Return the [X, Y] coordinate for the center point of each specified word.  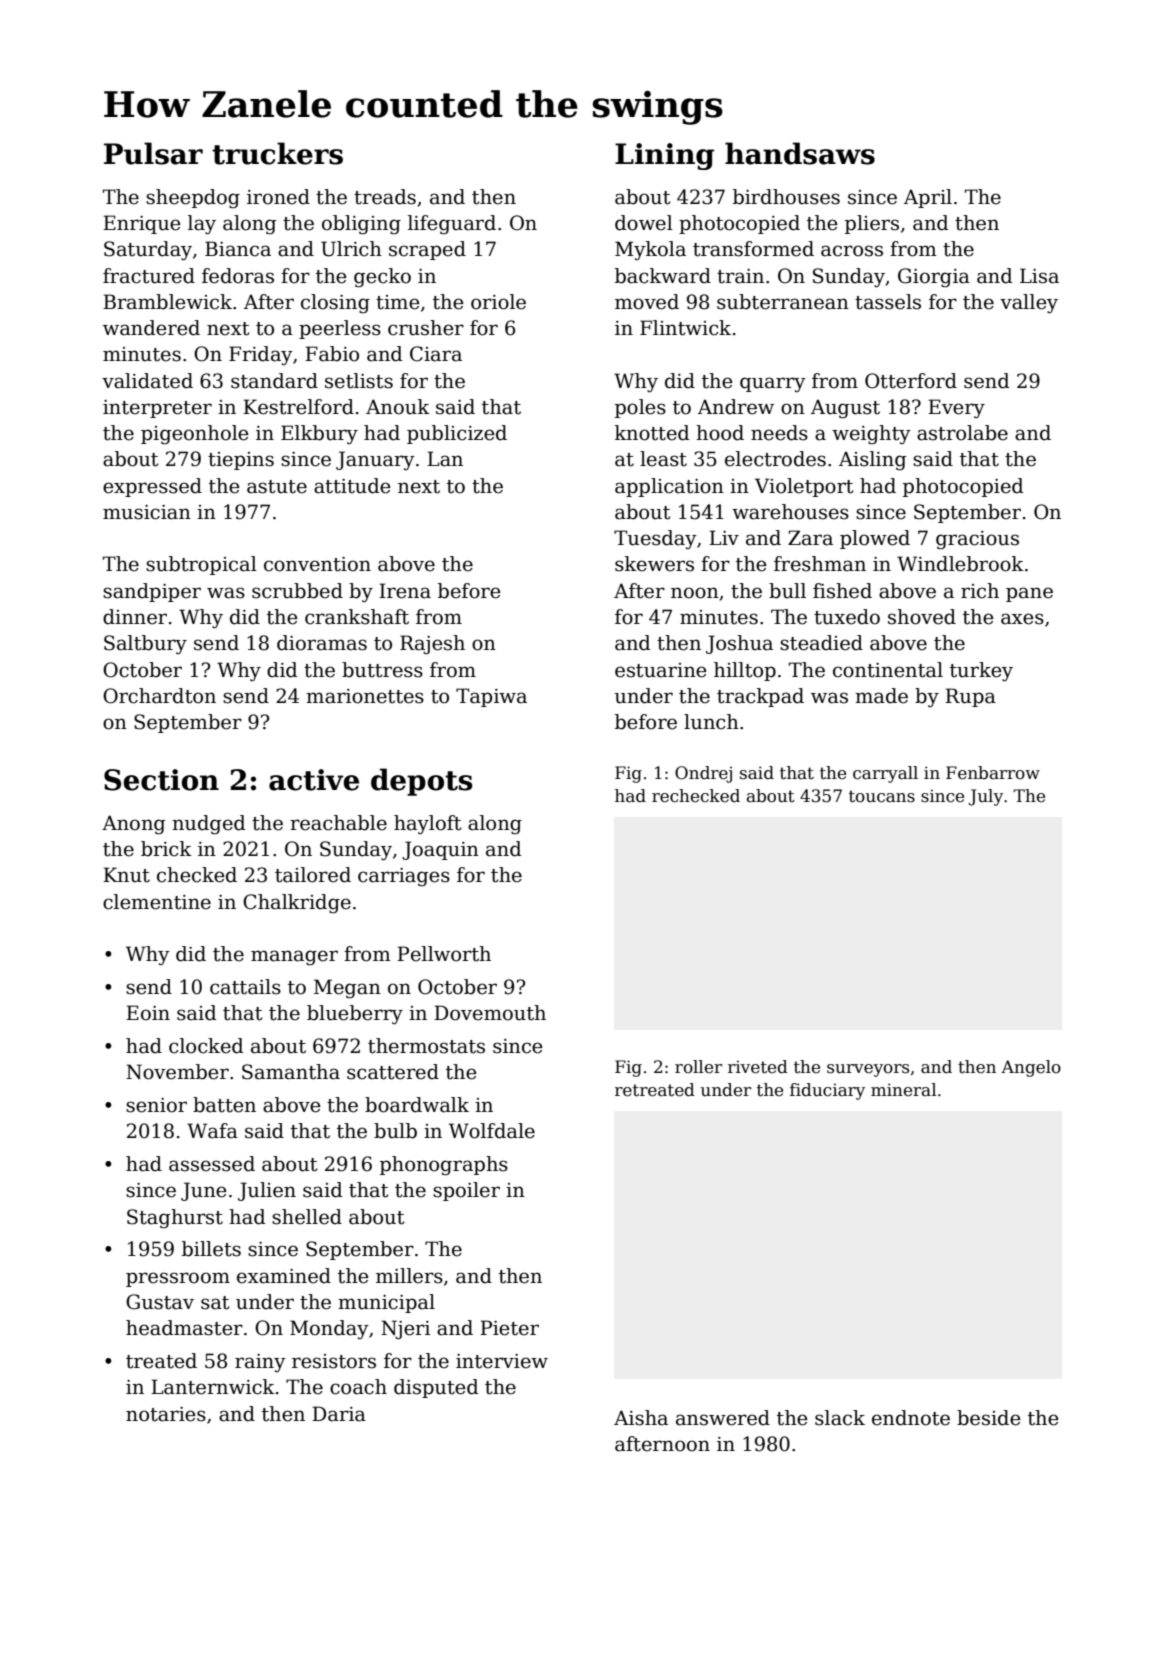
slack [840, 1418]
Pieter [509, 1328]
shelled [307, 1217]
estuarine [660, 670]
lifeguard [452, 224]
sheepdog [193, 199]
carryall [885, 774]
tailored [313, 875]
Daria [339, 1414]
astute [277, 487]
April [928, 198]
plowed [875, 539]
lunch [711, 722]
